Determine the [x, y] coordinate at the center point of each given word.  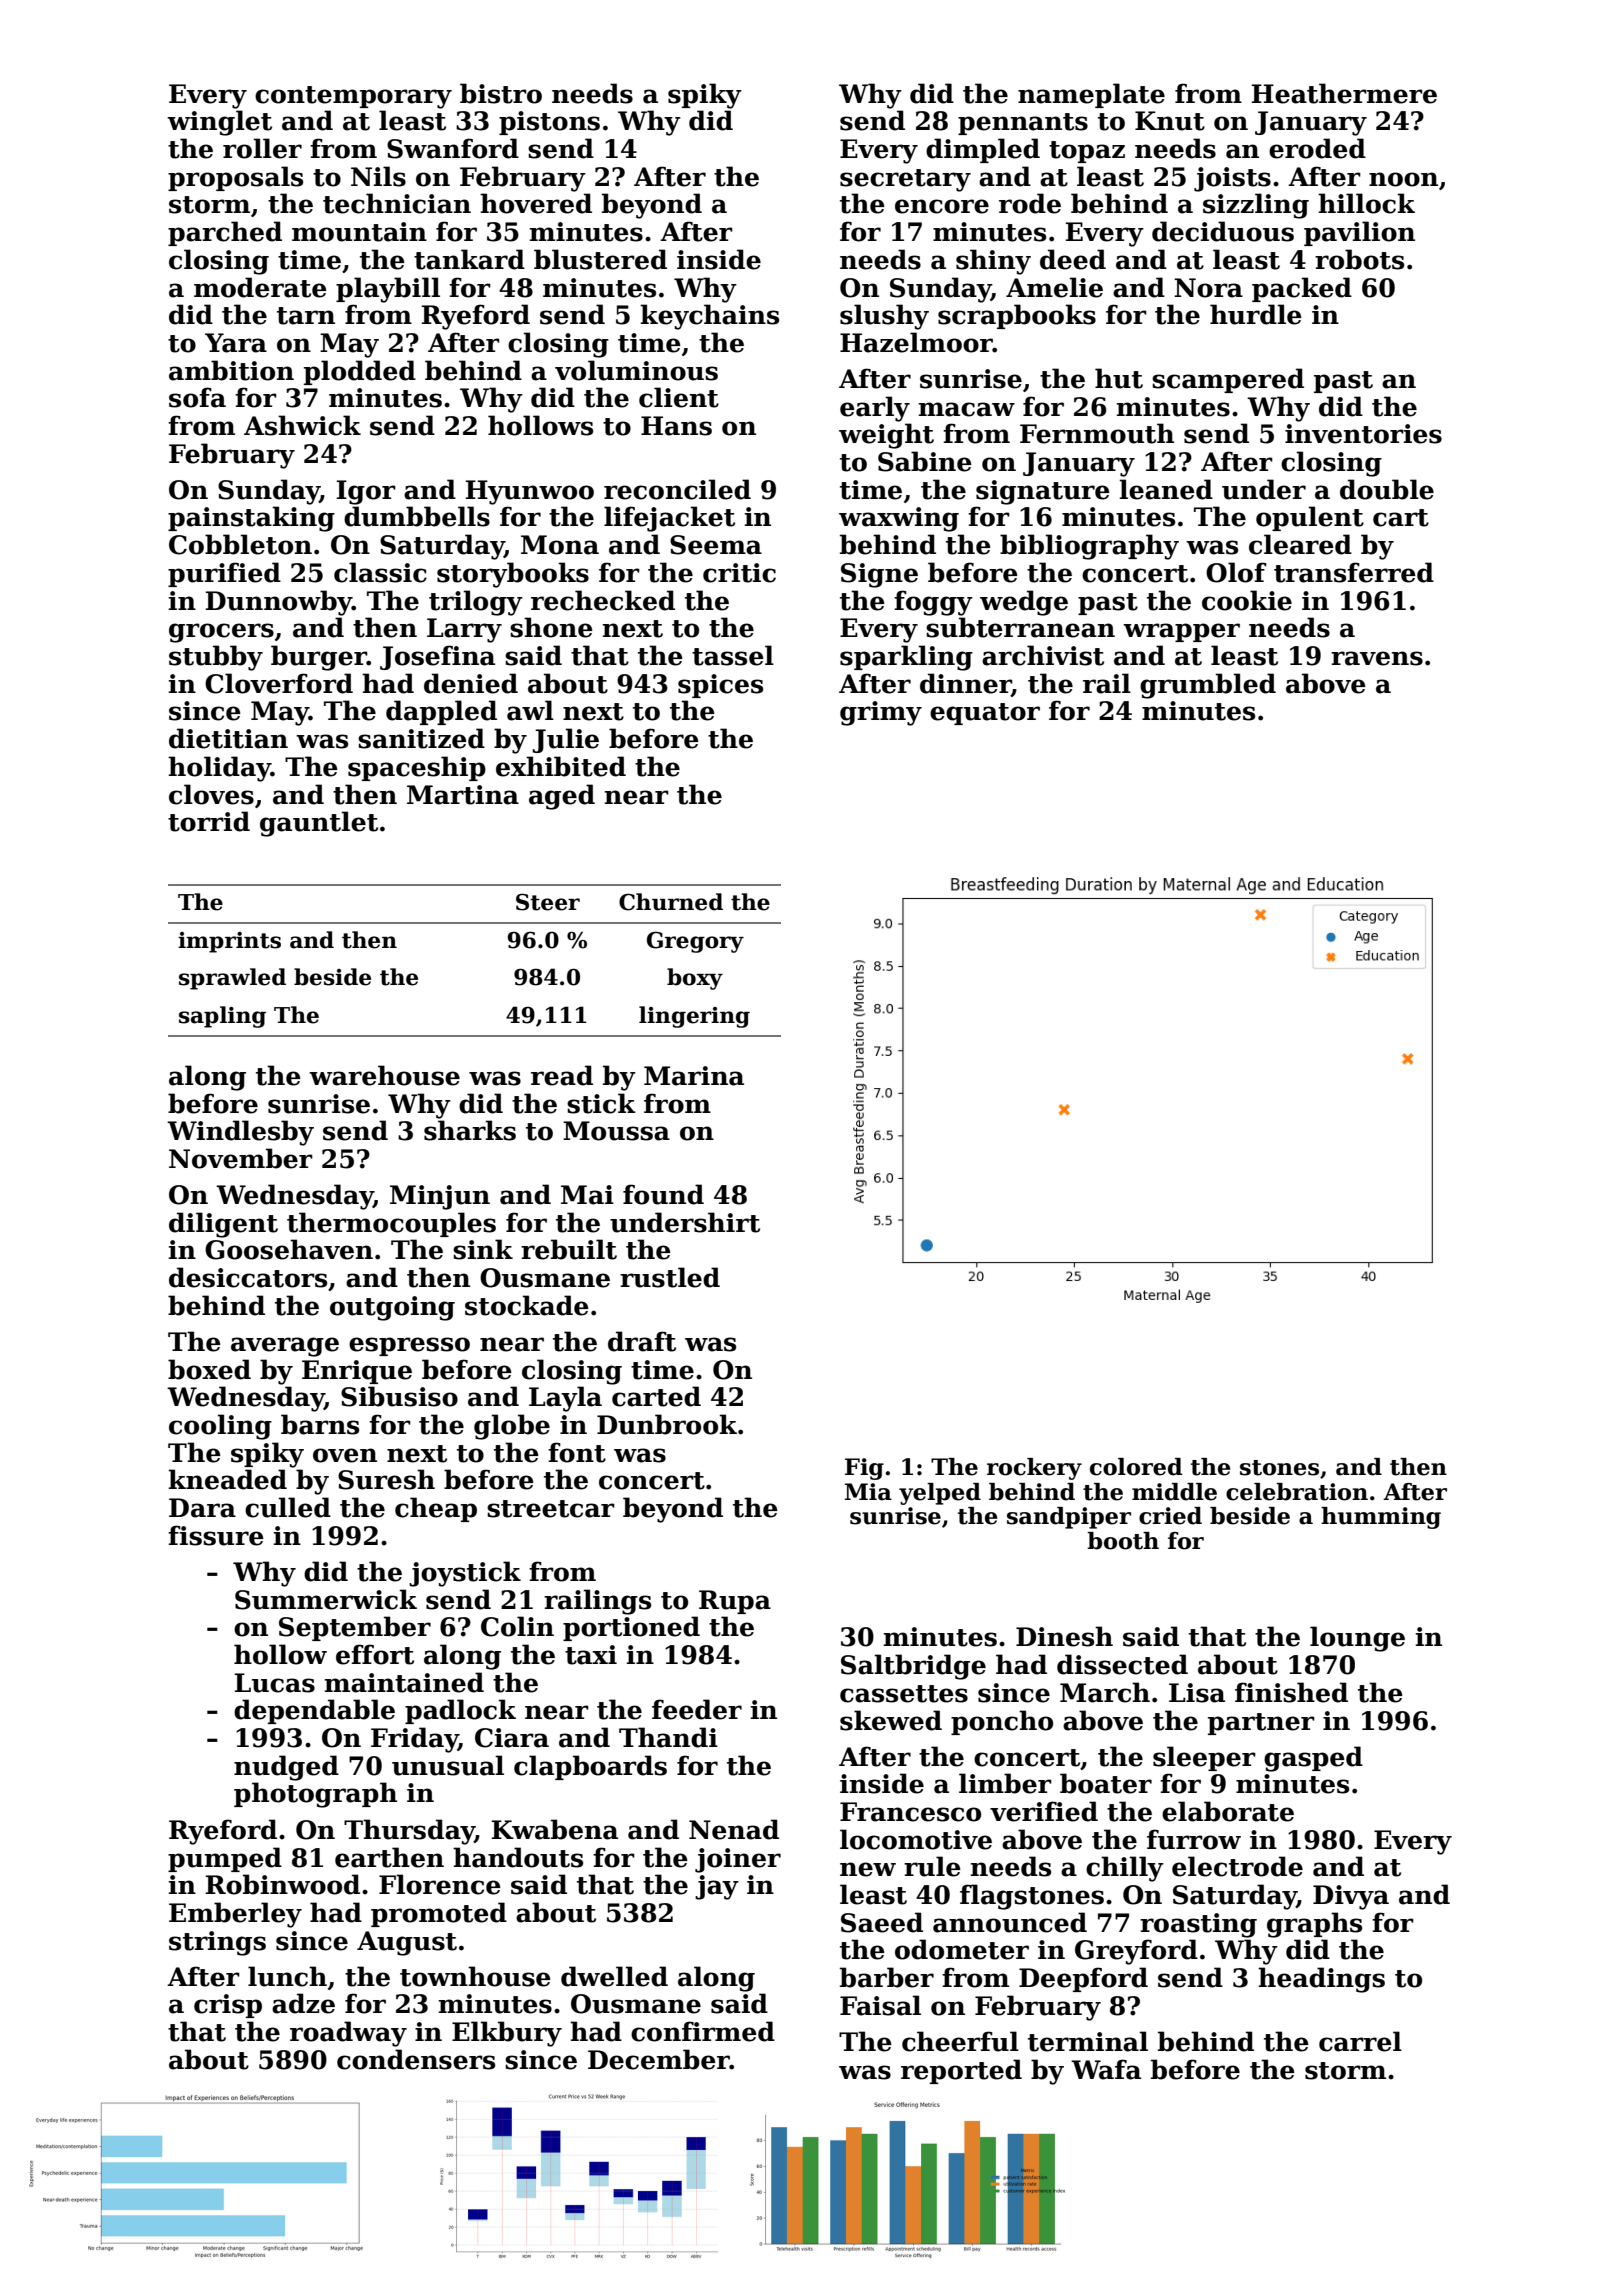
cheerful [960, 2041]
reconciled [677, 489]
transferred [1354, 572]
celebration [1297, 1492]
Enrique [357, 1372]
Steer [548, 902]
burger [319, 658]
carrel [1360, 2041]
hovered [536, 203]
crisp [228, 2006]
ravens [1377, 658]
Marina [694, 1076]
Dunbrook [667, 1424]
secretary [905, 180]
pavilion [1359, 233]
